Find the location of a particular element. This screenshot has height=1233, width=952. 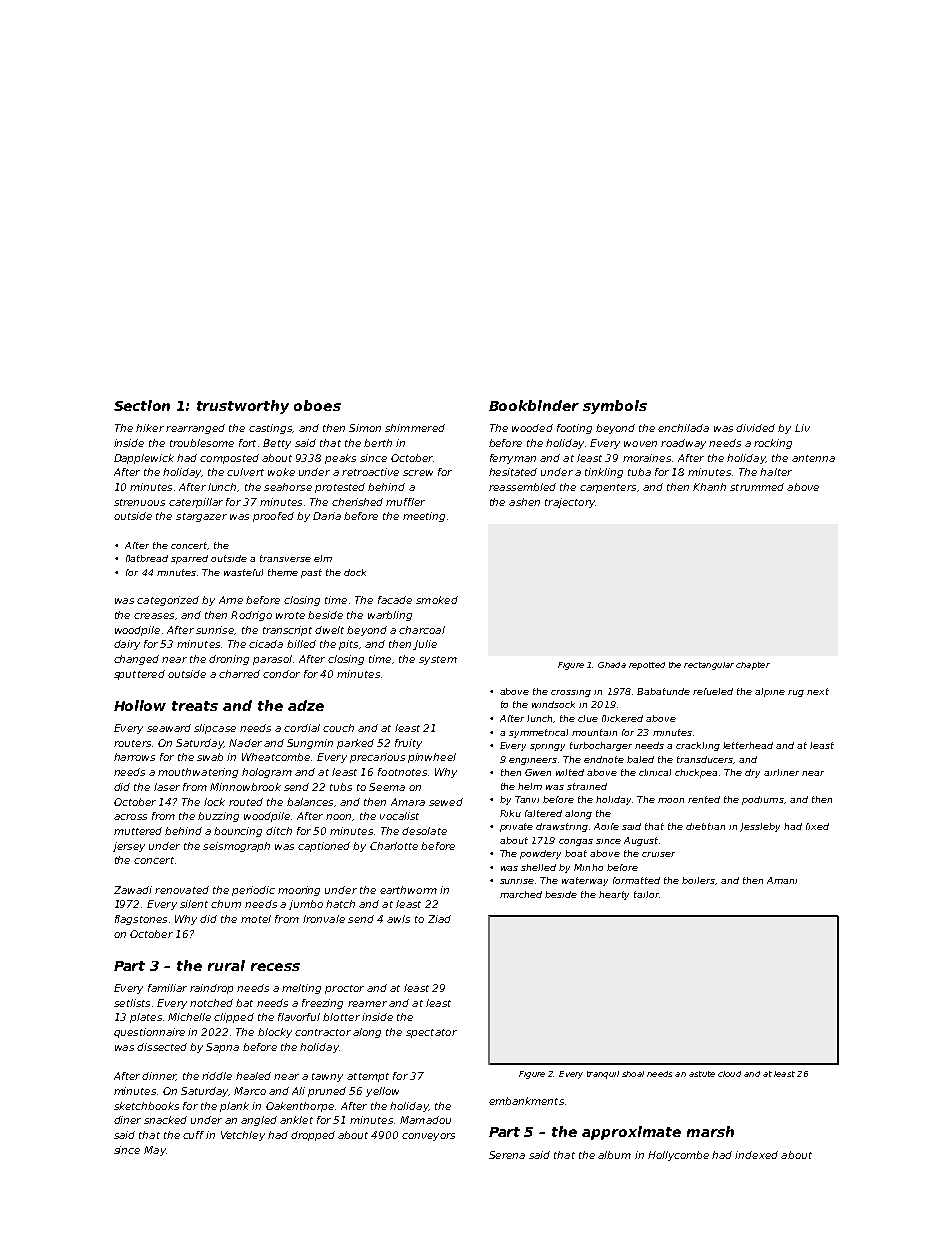

flatbread is located at coordinates (147, 558).
